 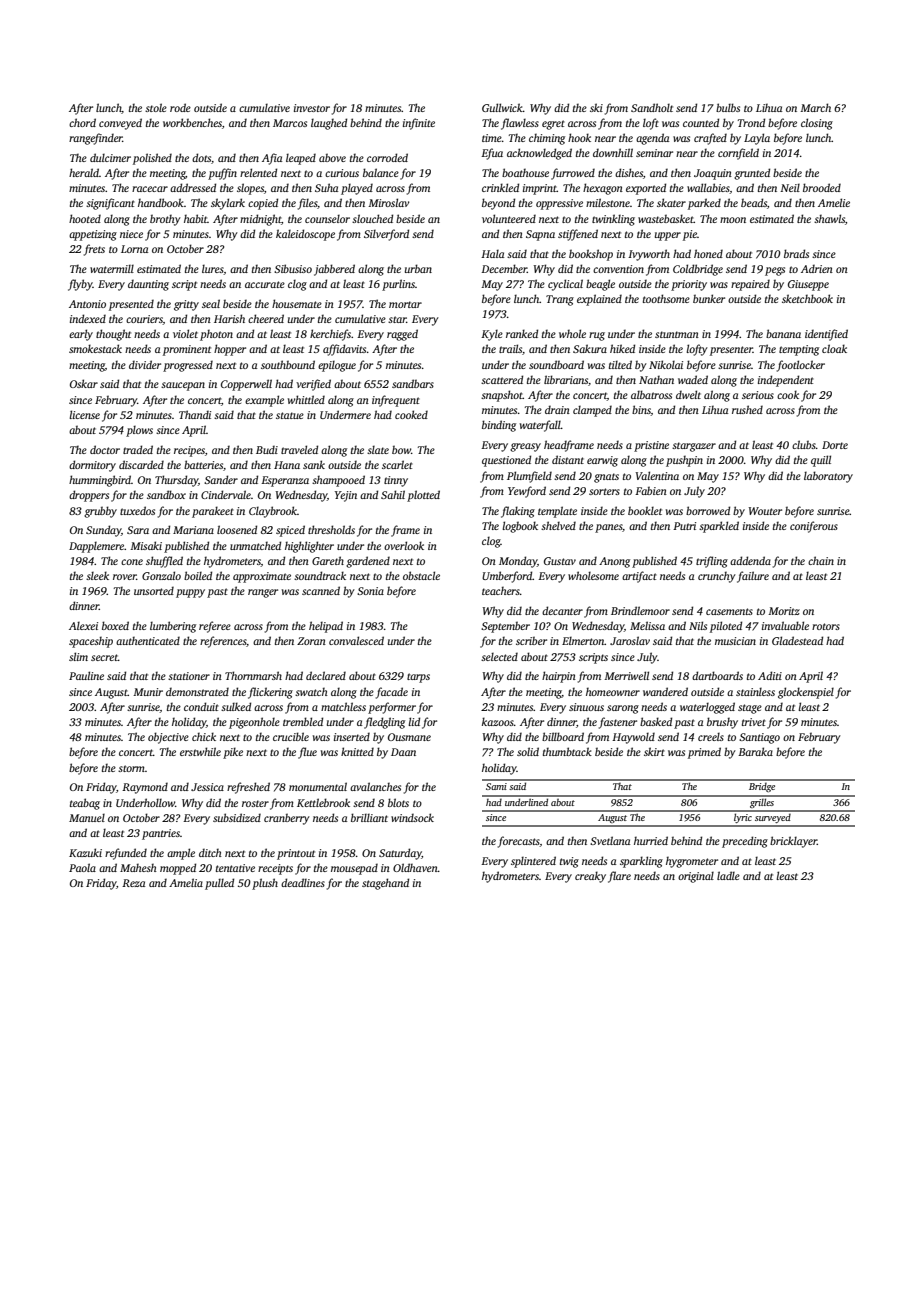 I want to click on deadlines, so click(x=303, y=882).
